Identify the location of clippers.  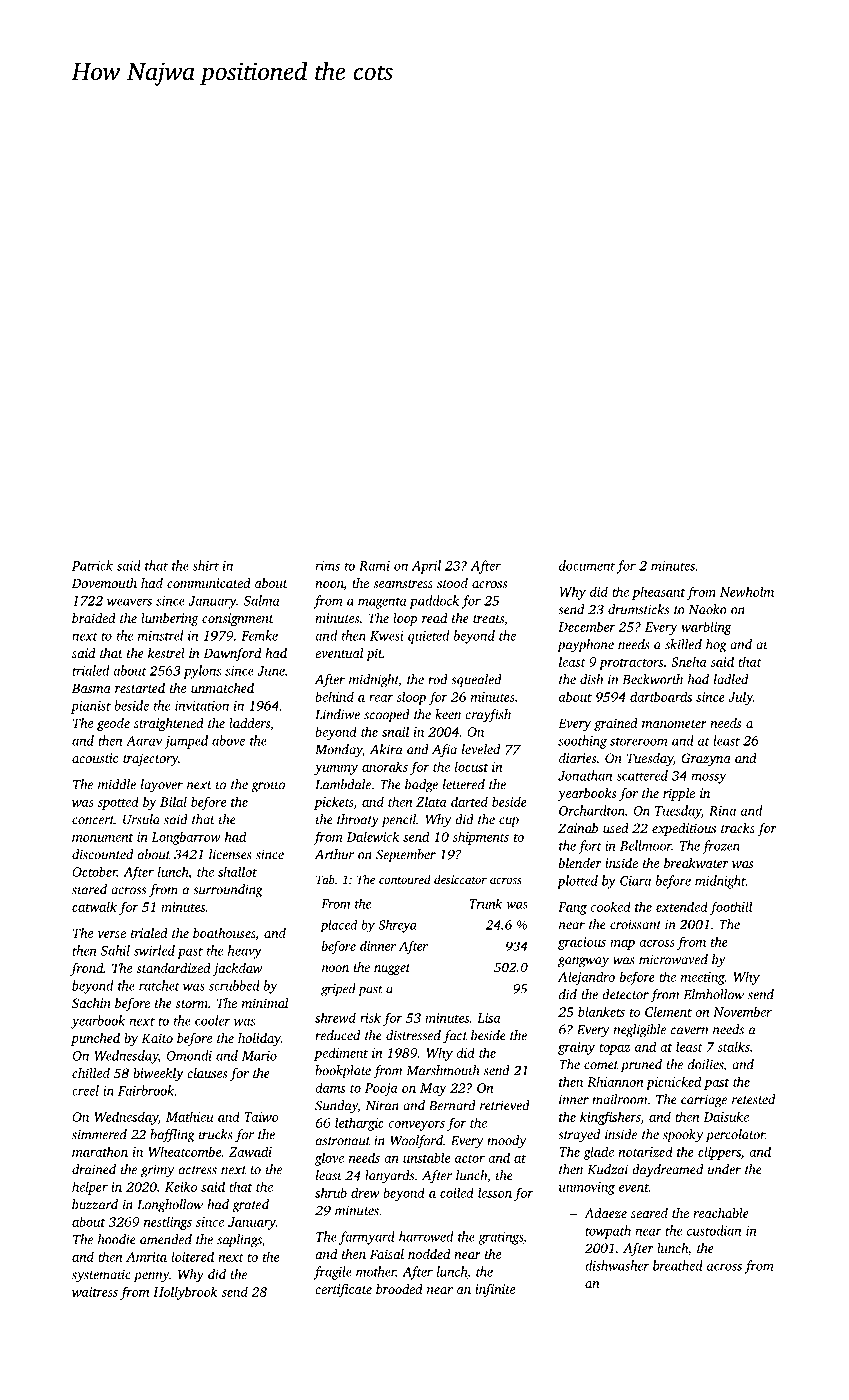
(719, 1153).
